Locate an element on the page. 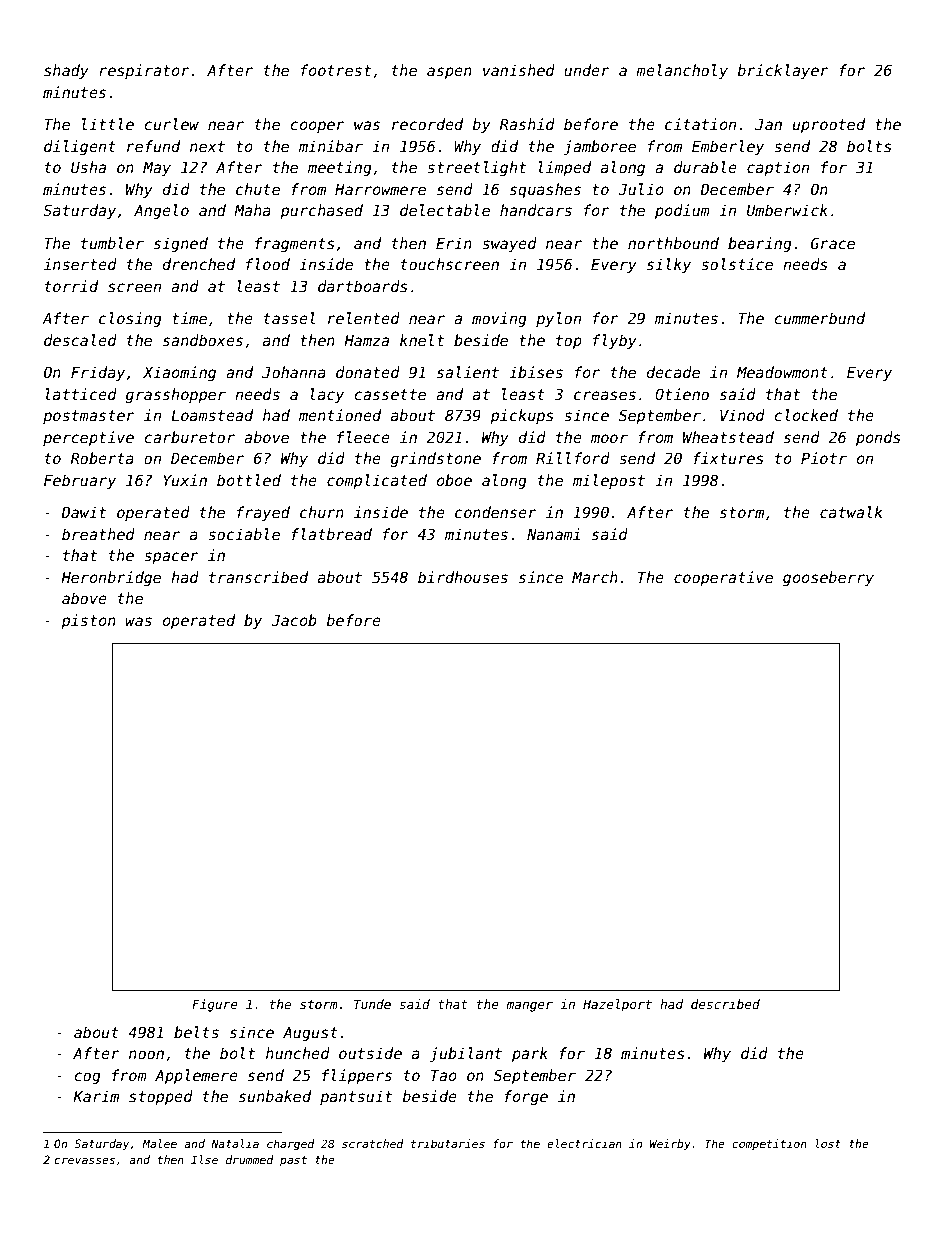  Hazelport is located at coordinates (617, 1005).
